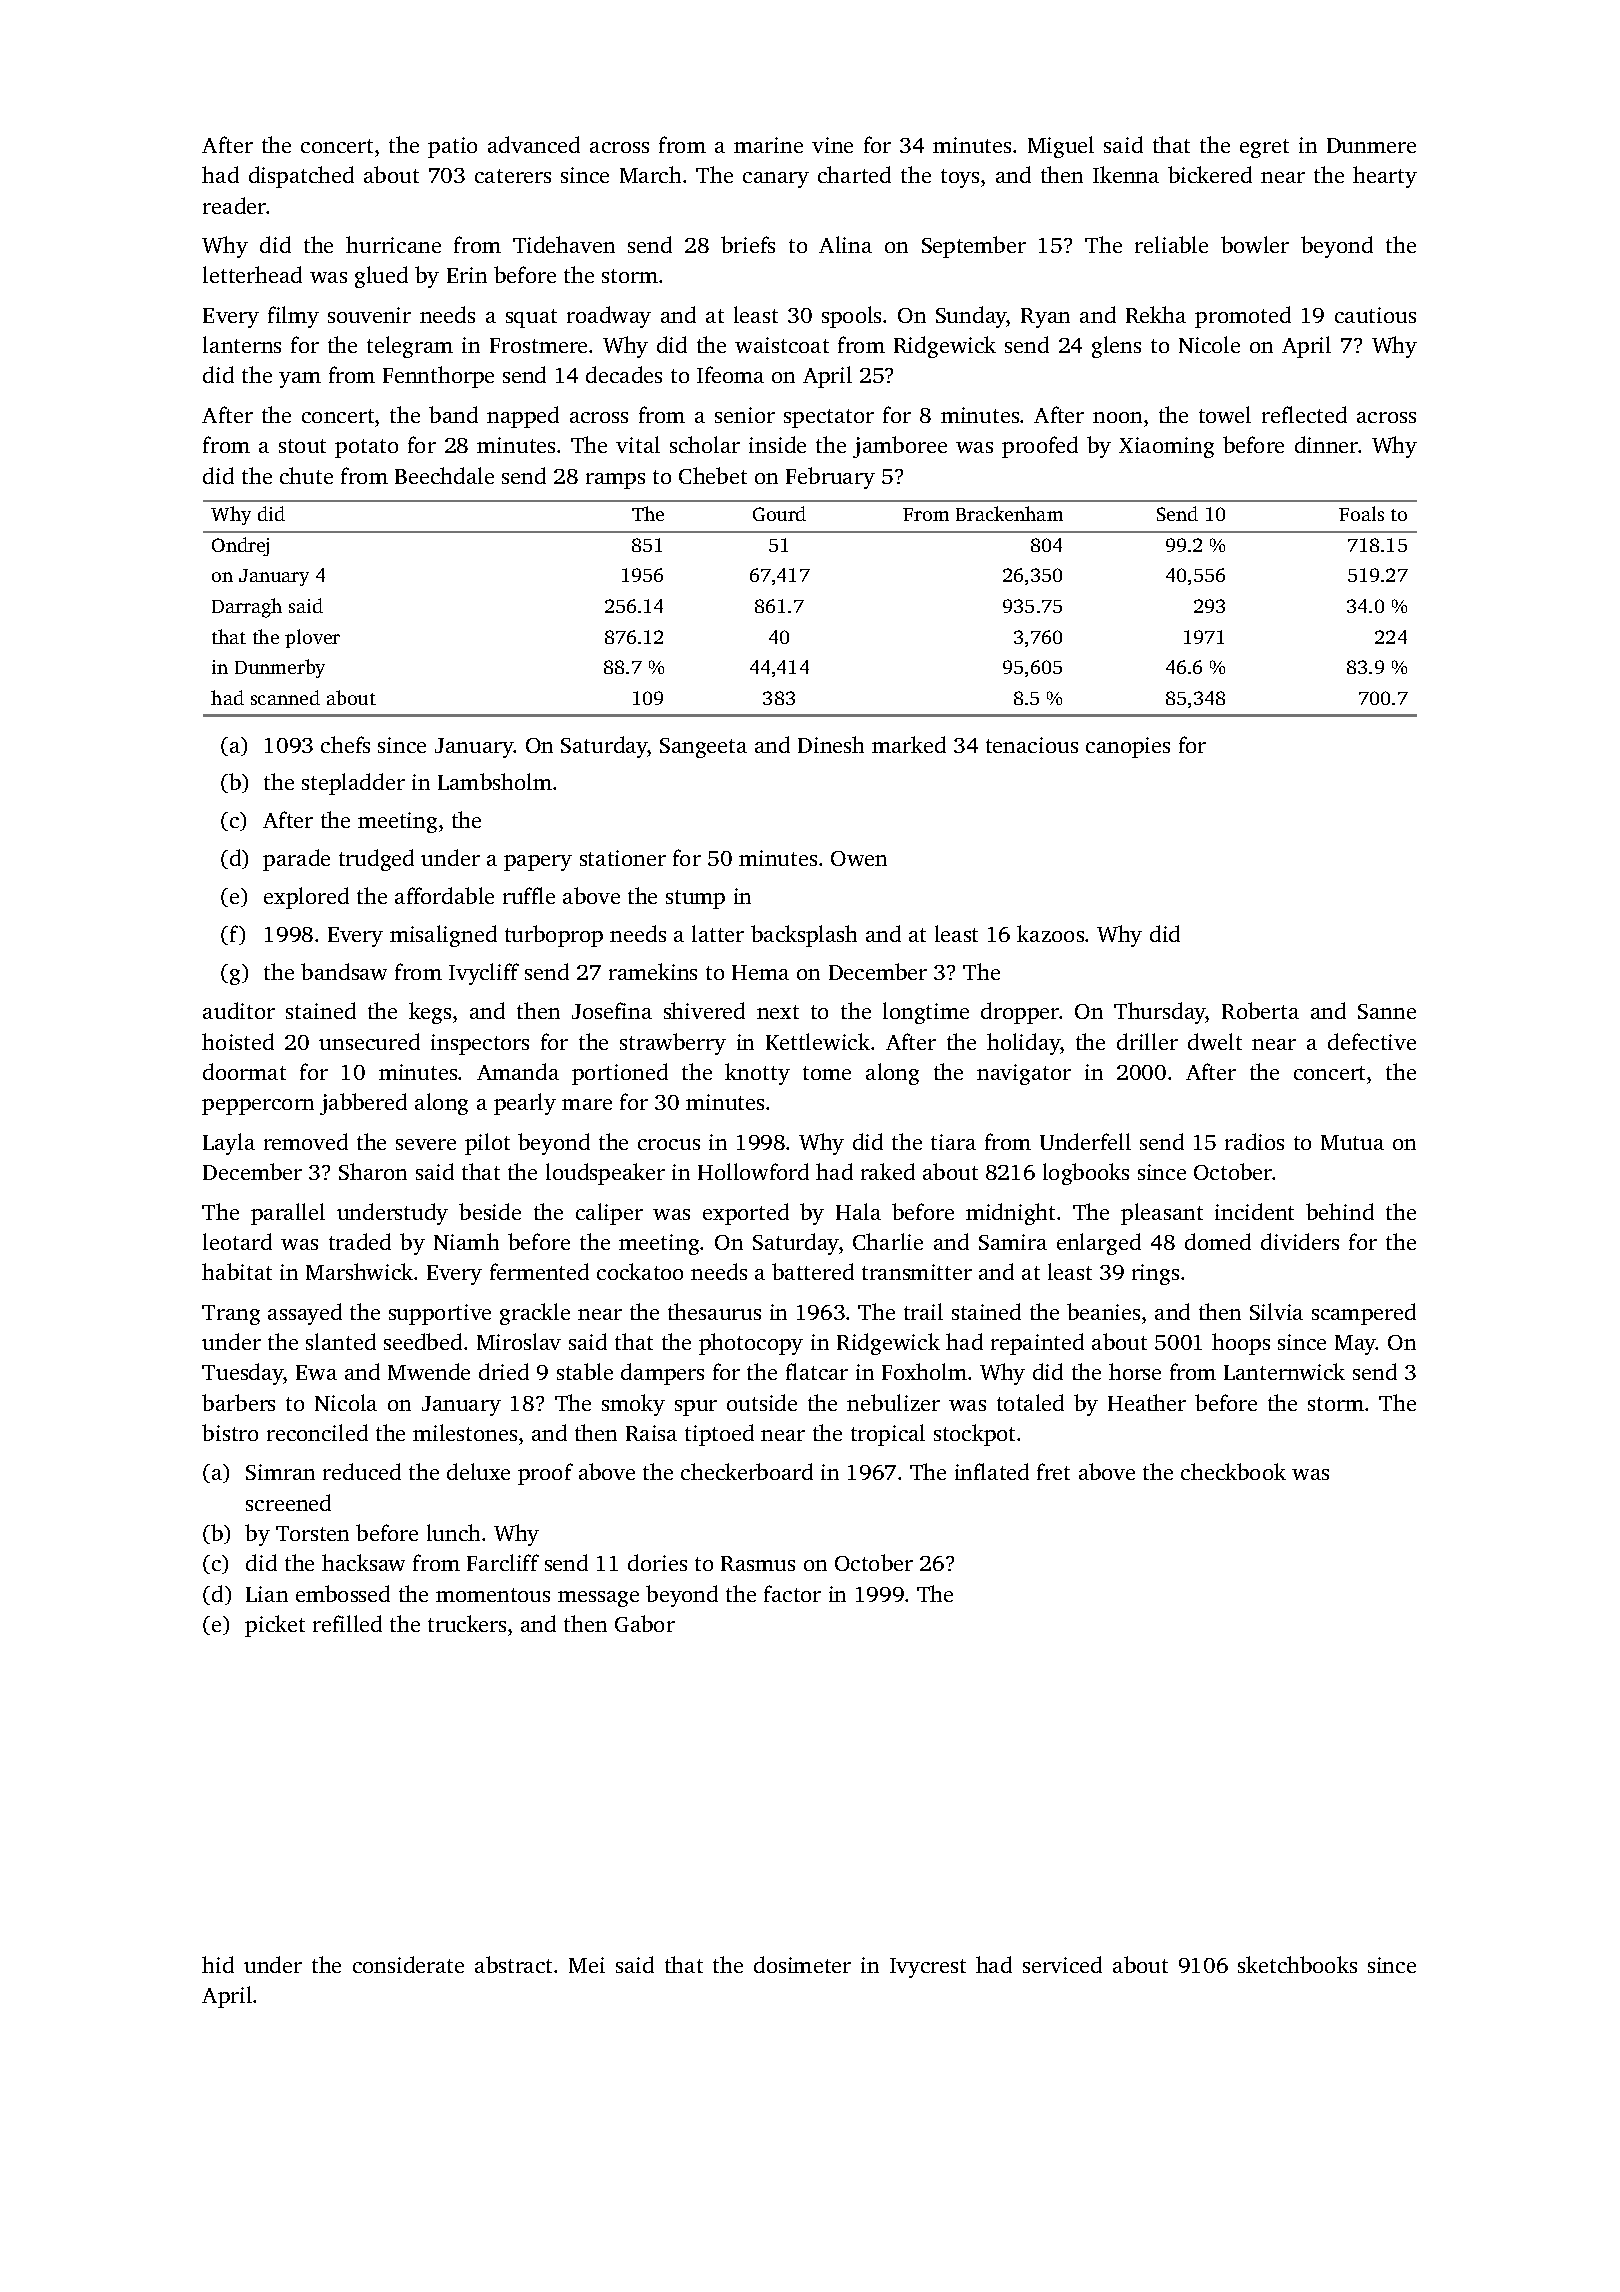 The image size is (1620, 2292). Describe the element at coordinates (218, 1964) in the screenshot. I see `hid` at that location.
